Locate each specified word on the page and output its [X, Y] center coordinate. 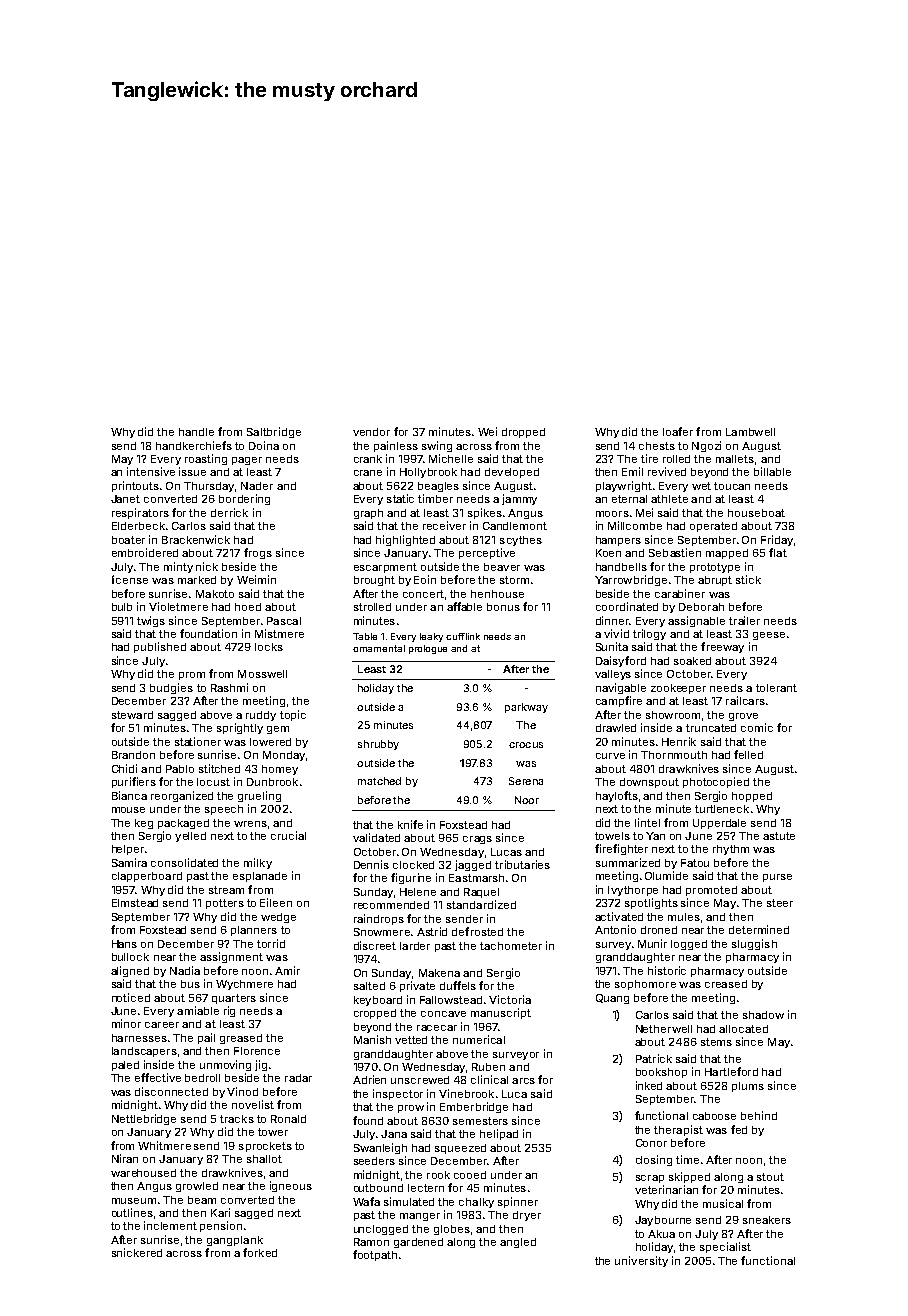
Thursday [209, 487]
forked [260, 1252]
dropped [523, 433]
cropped [375, 1014]
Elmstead [135, 903]
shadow [763, 1015]
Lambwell [750, 432]
